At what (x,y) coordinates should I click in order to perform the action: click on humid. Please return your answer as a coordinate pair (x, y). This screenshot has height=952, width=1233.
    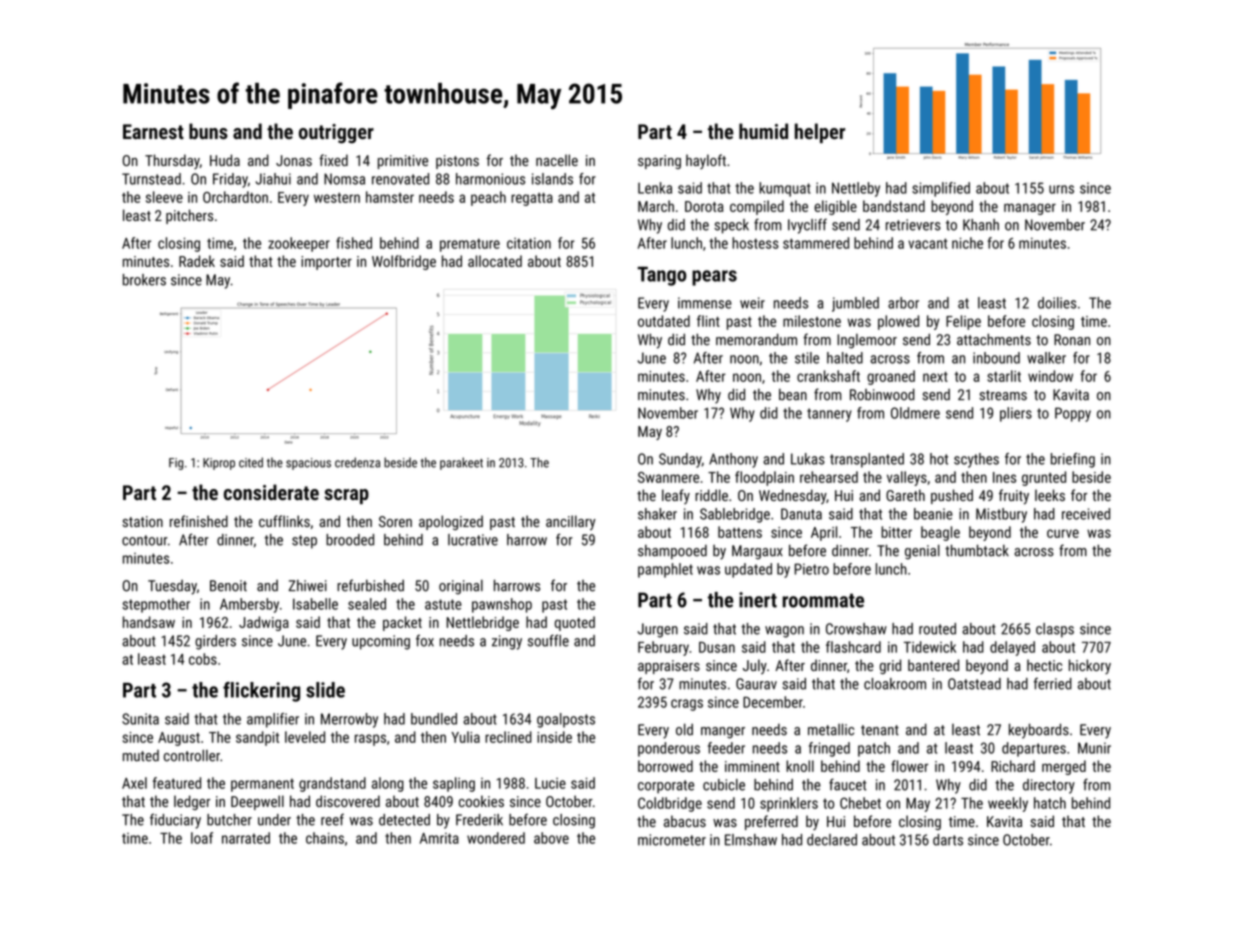
    Looking at the image, I should click on (763, 131).
